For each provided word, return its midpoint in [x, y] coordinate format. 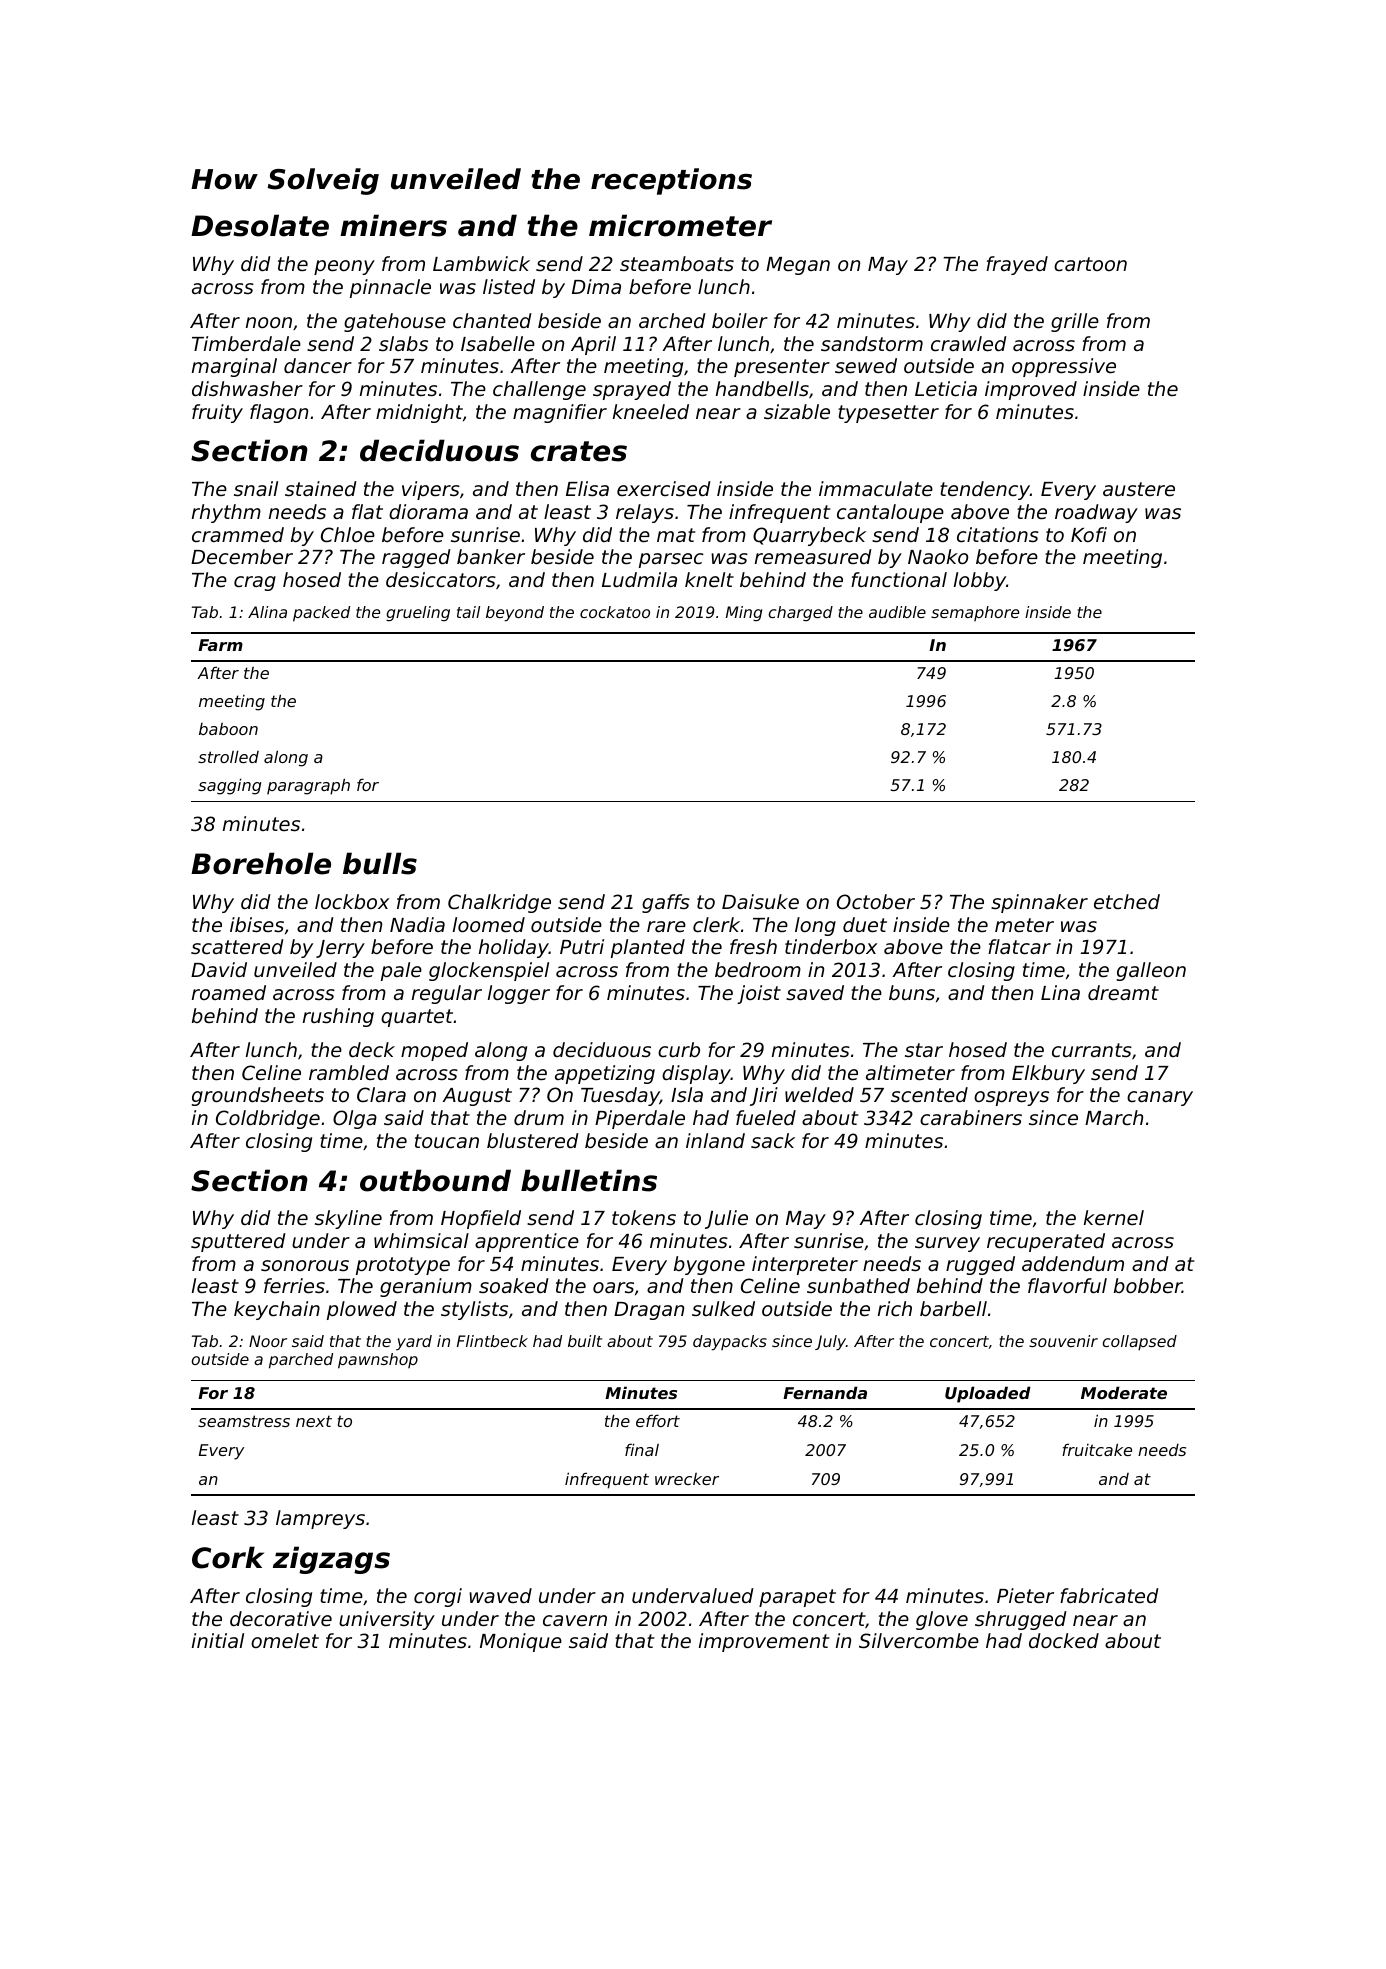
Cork [228, 1557]
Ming [744, 614]
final [642, 1449]
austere [1139, 489]
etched [1127, 901]
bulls [380, 863]
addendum [1073, 1263]
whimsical [421, 1240]
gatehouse [395, 322]
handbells [762, 388]
